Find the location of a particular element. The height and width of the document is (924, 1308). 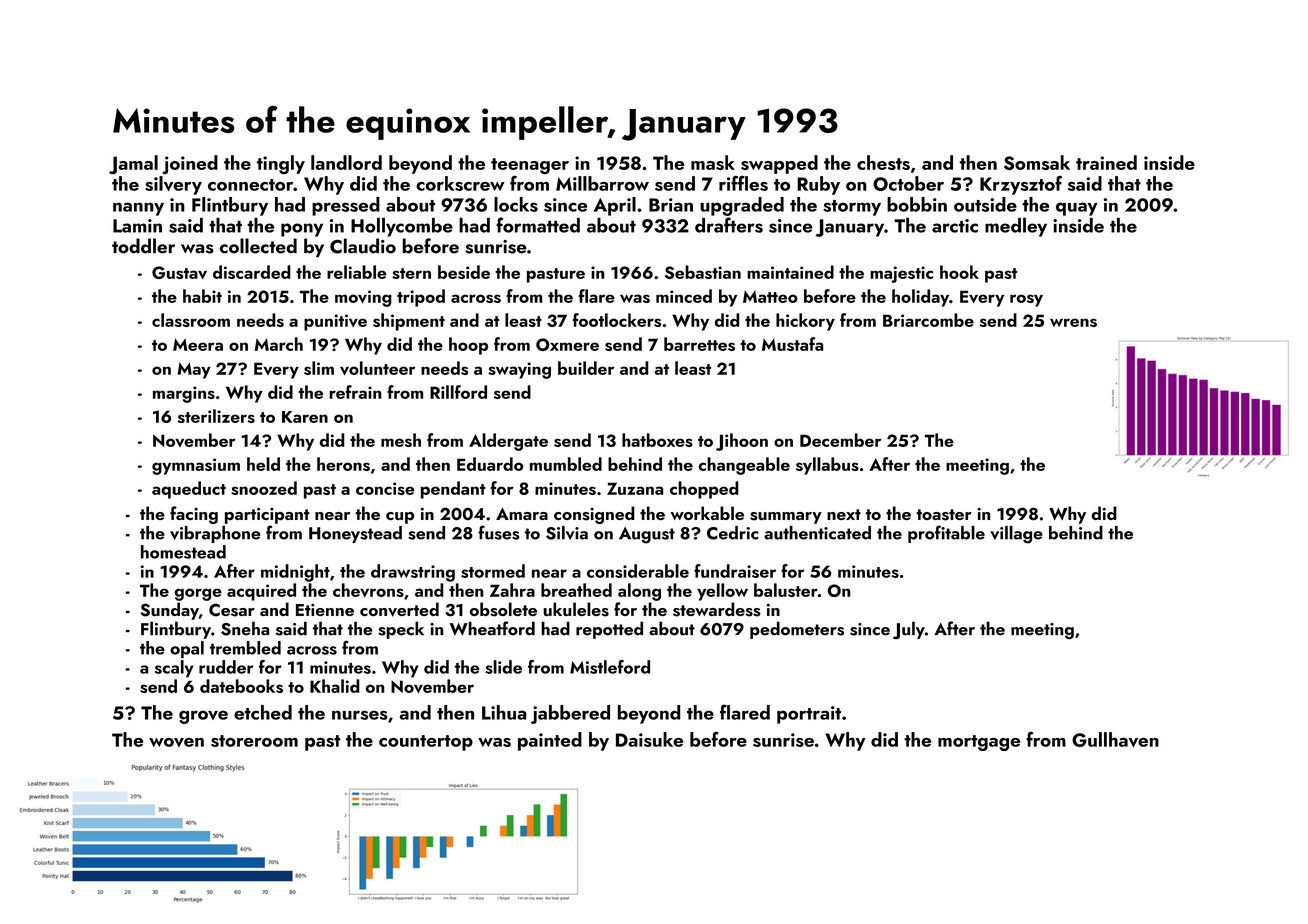

Mustafa is located at coordinates (792, 344).
